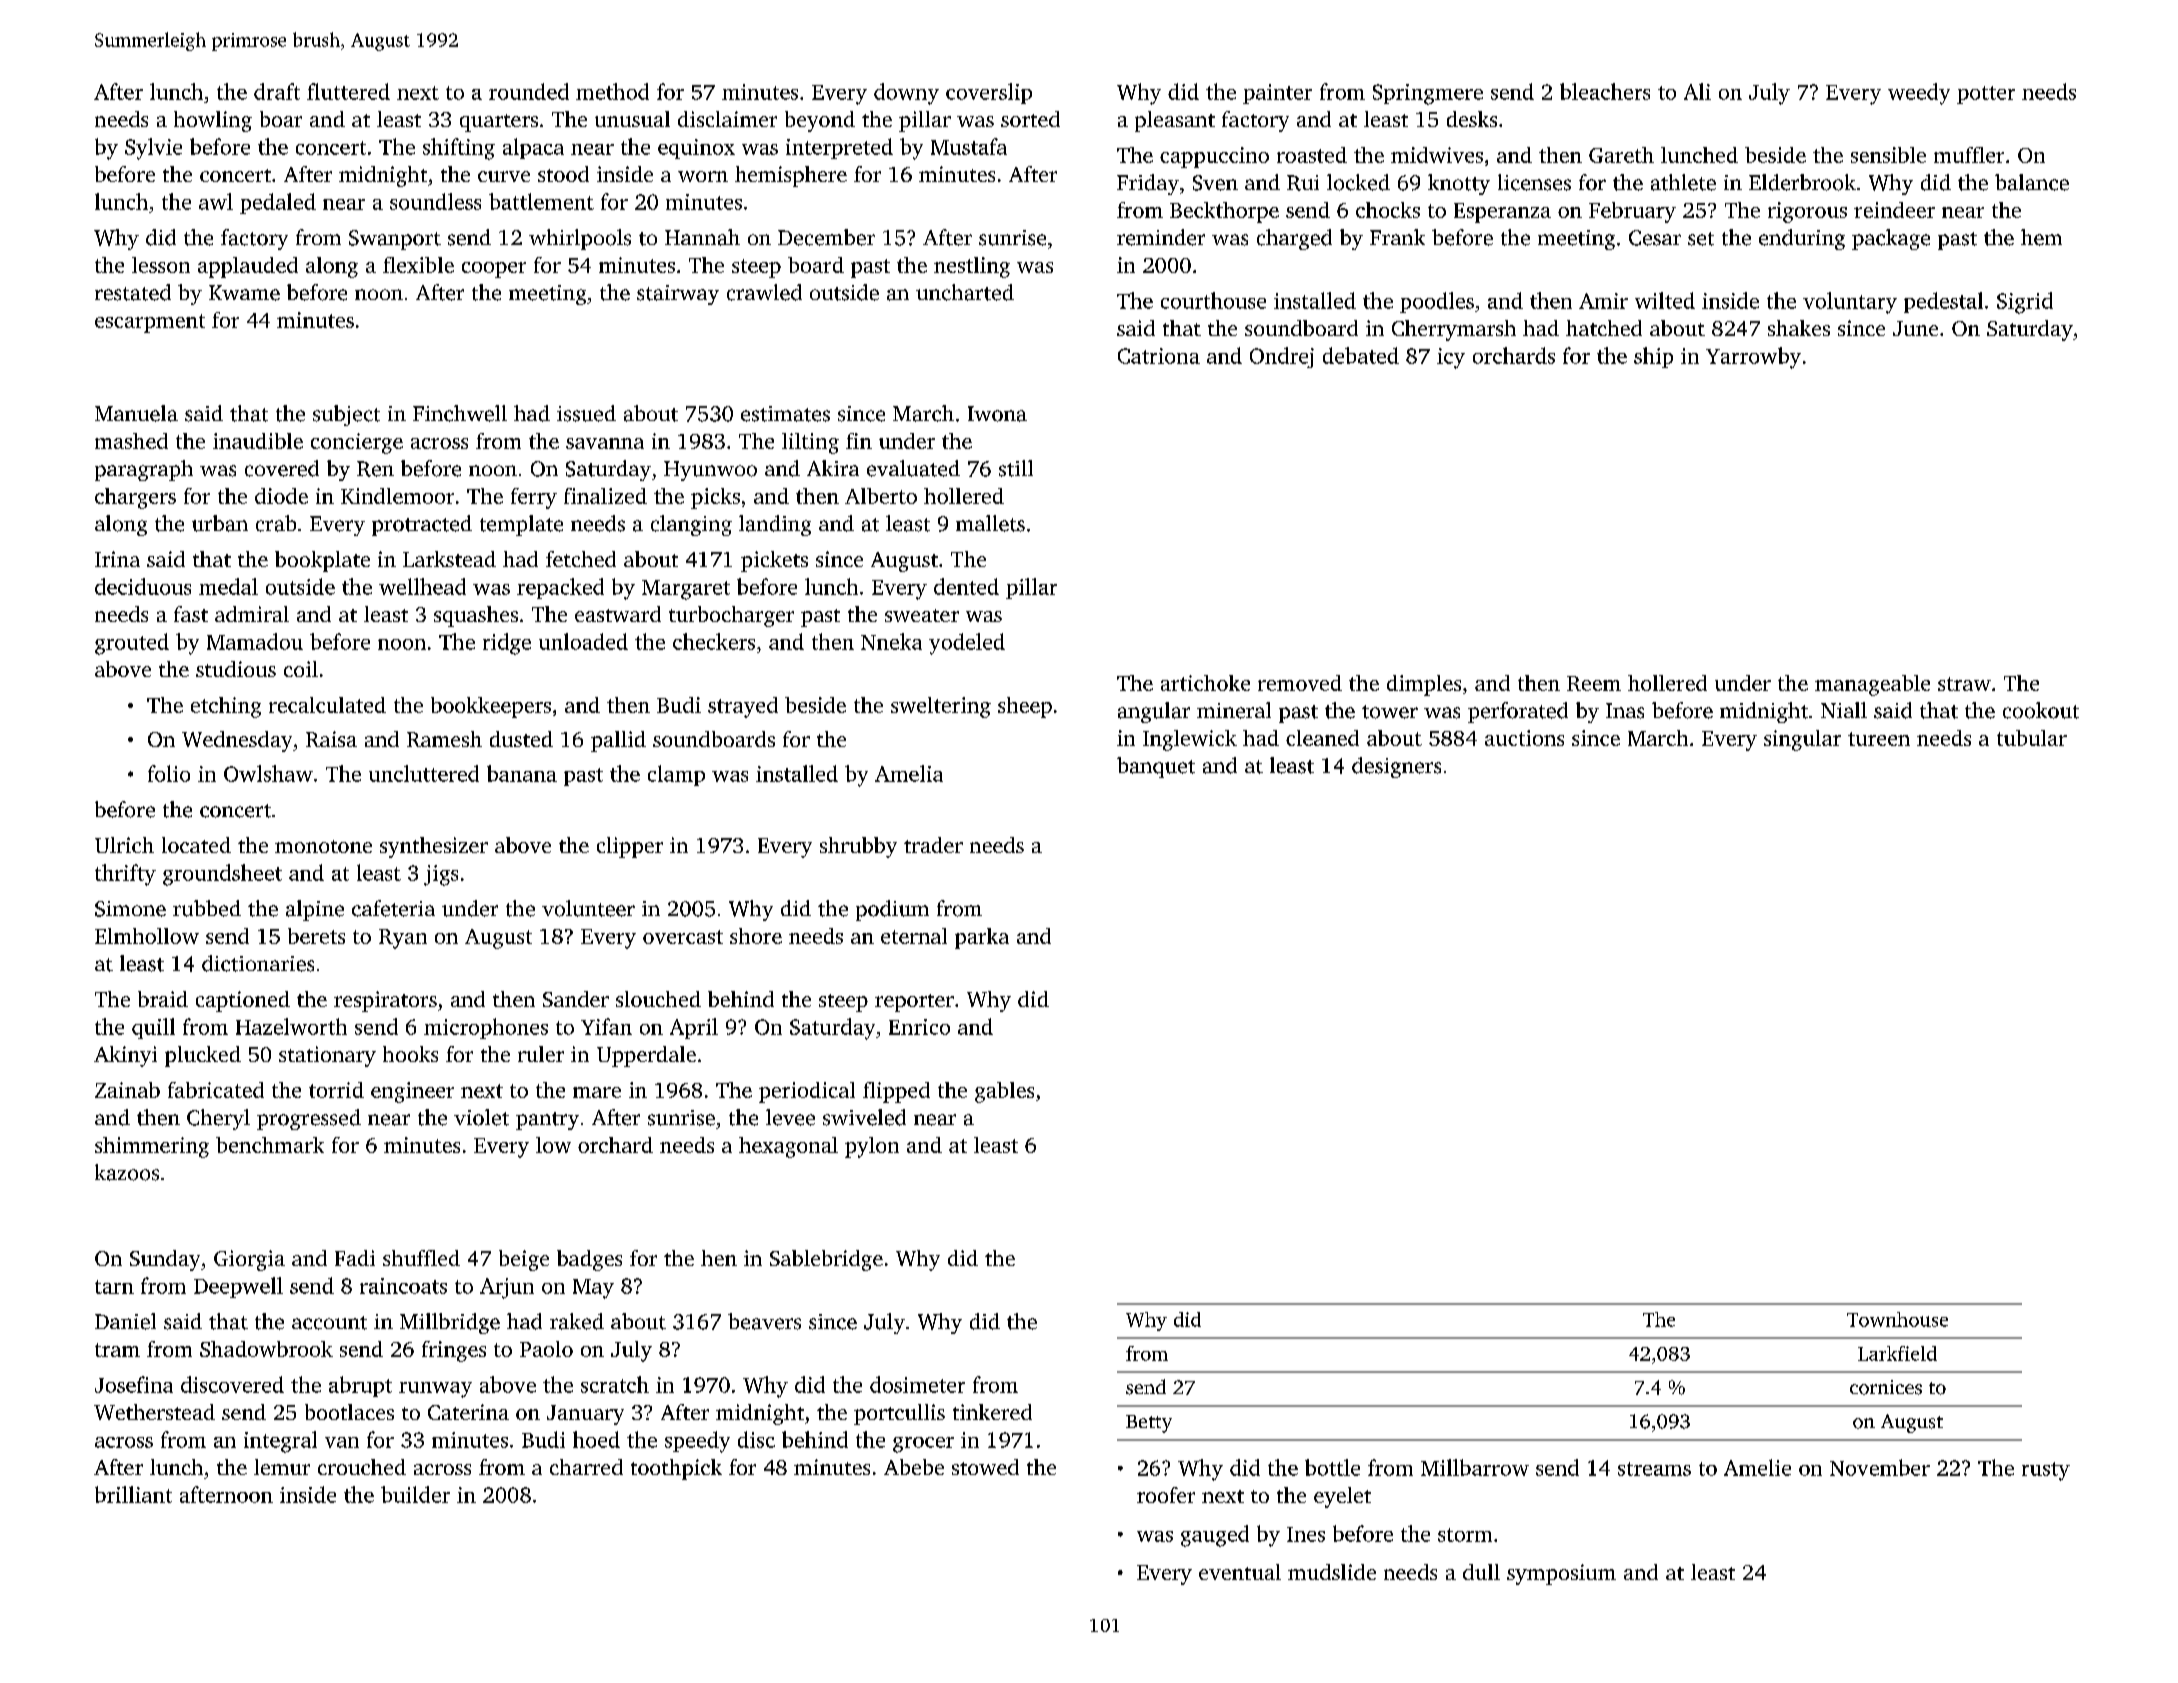 Image resolution: width=2178 pixels, height=1683 pixels. Describe the element at coordinates (1428, 94) in the screenshot. I see `Springmere` at that location.
